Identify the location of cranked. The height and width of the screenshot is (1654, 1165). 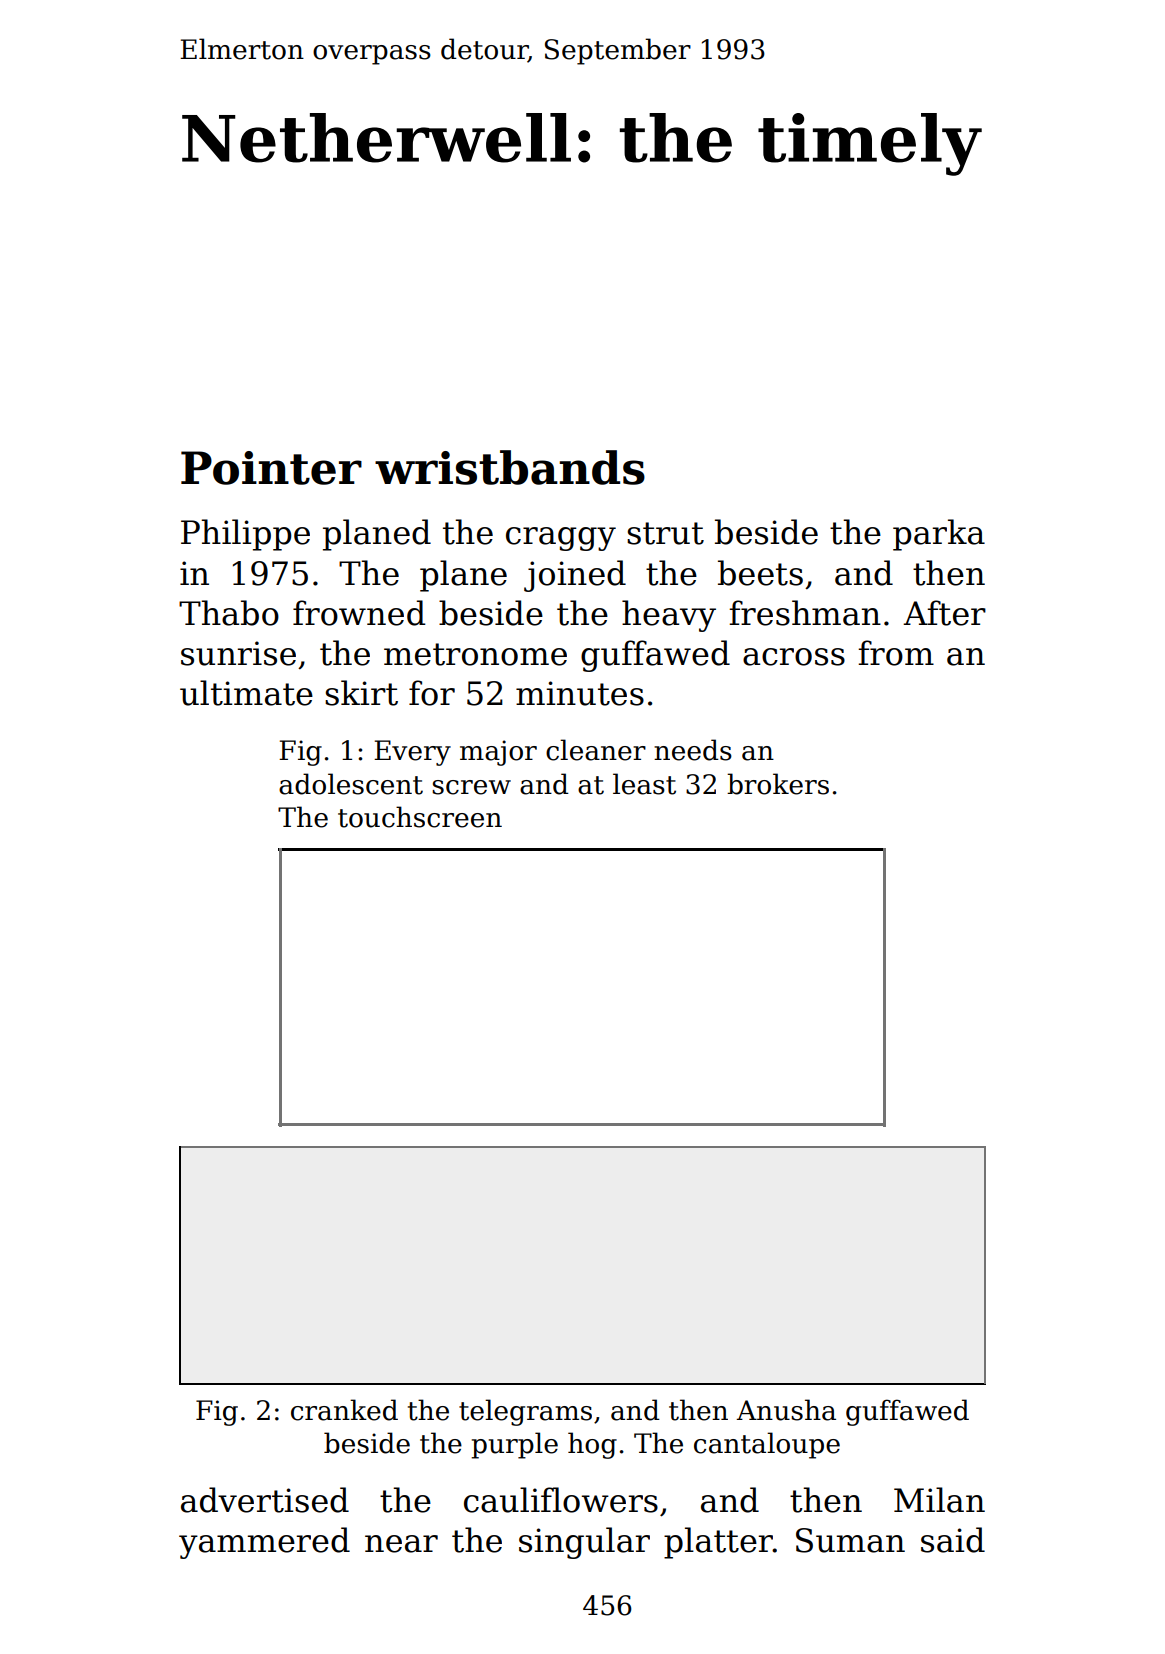
(344, 1410).
